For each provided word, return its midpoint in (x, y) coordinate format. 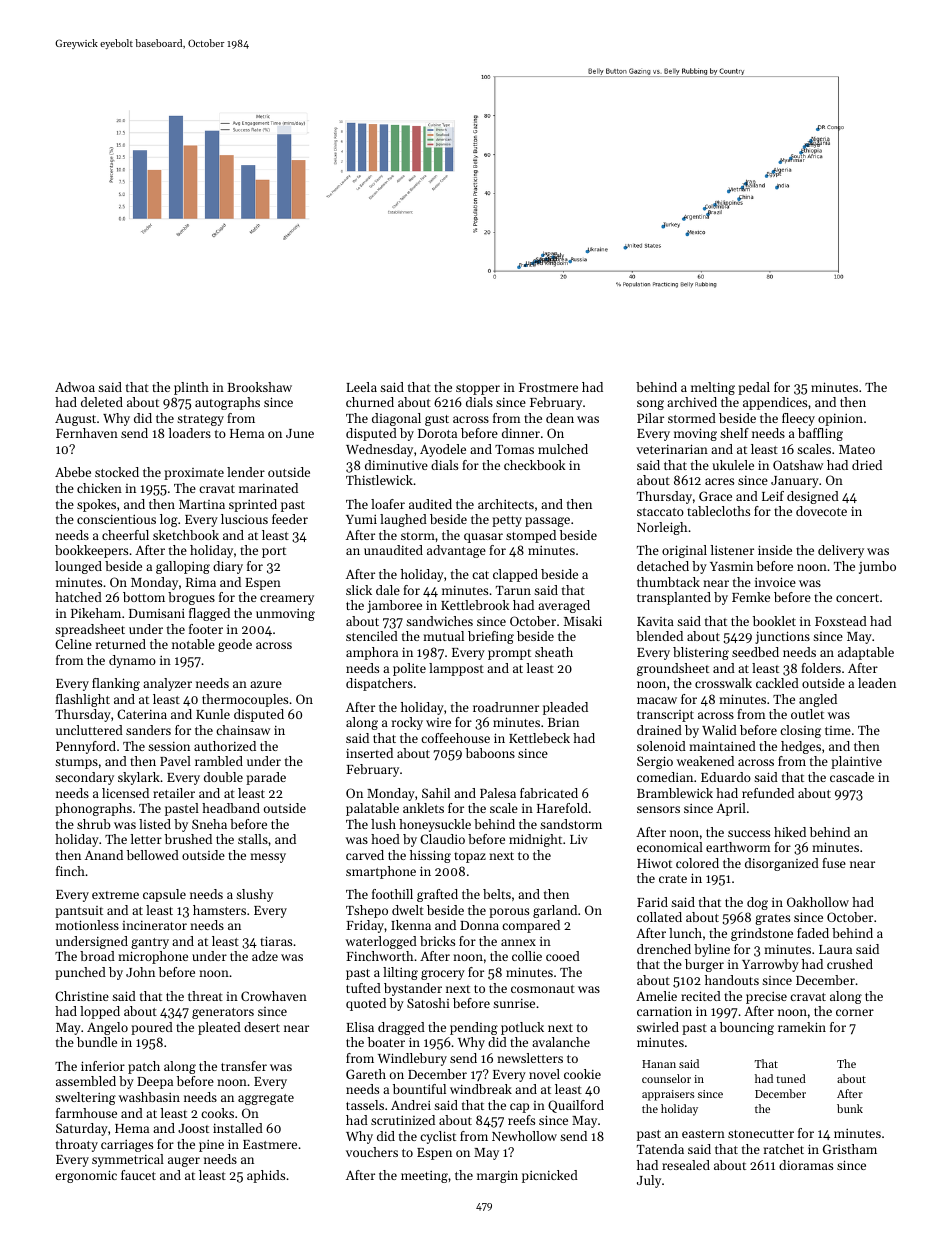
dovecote (821, 511)
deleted (102, 402)
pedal (754, 388)
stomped (531, 536)
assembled (86, 1081)
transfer (244, 1066)
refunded (768, 793)
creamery (287, 600)
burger (704, 965)
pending (474, 1028)
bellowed (153, 855)
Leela (361, 387)
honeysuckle (435, 825)
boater (386, 1042)
